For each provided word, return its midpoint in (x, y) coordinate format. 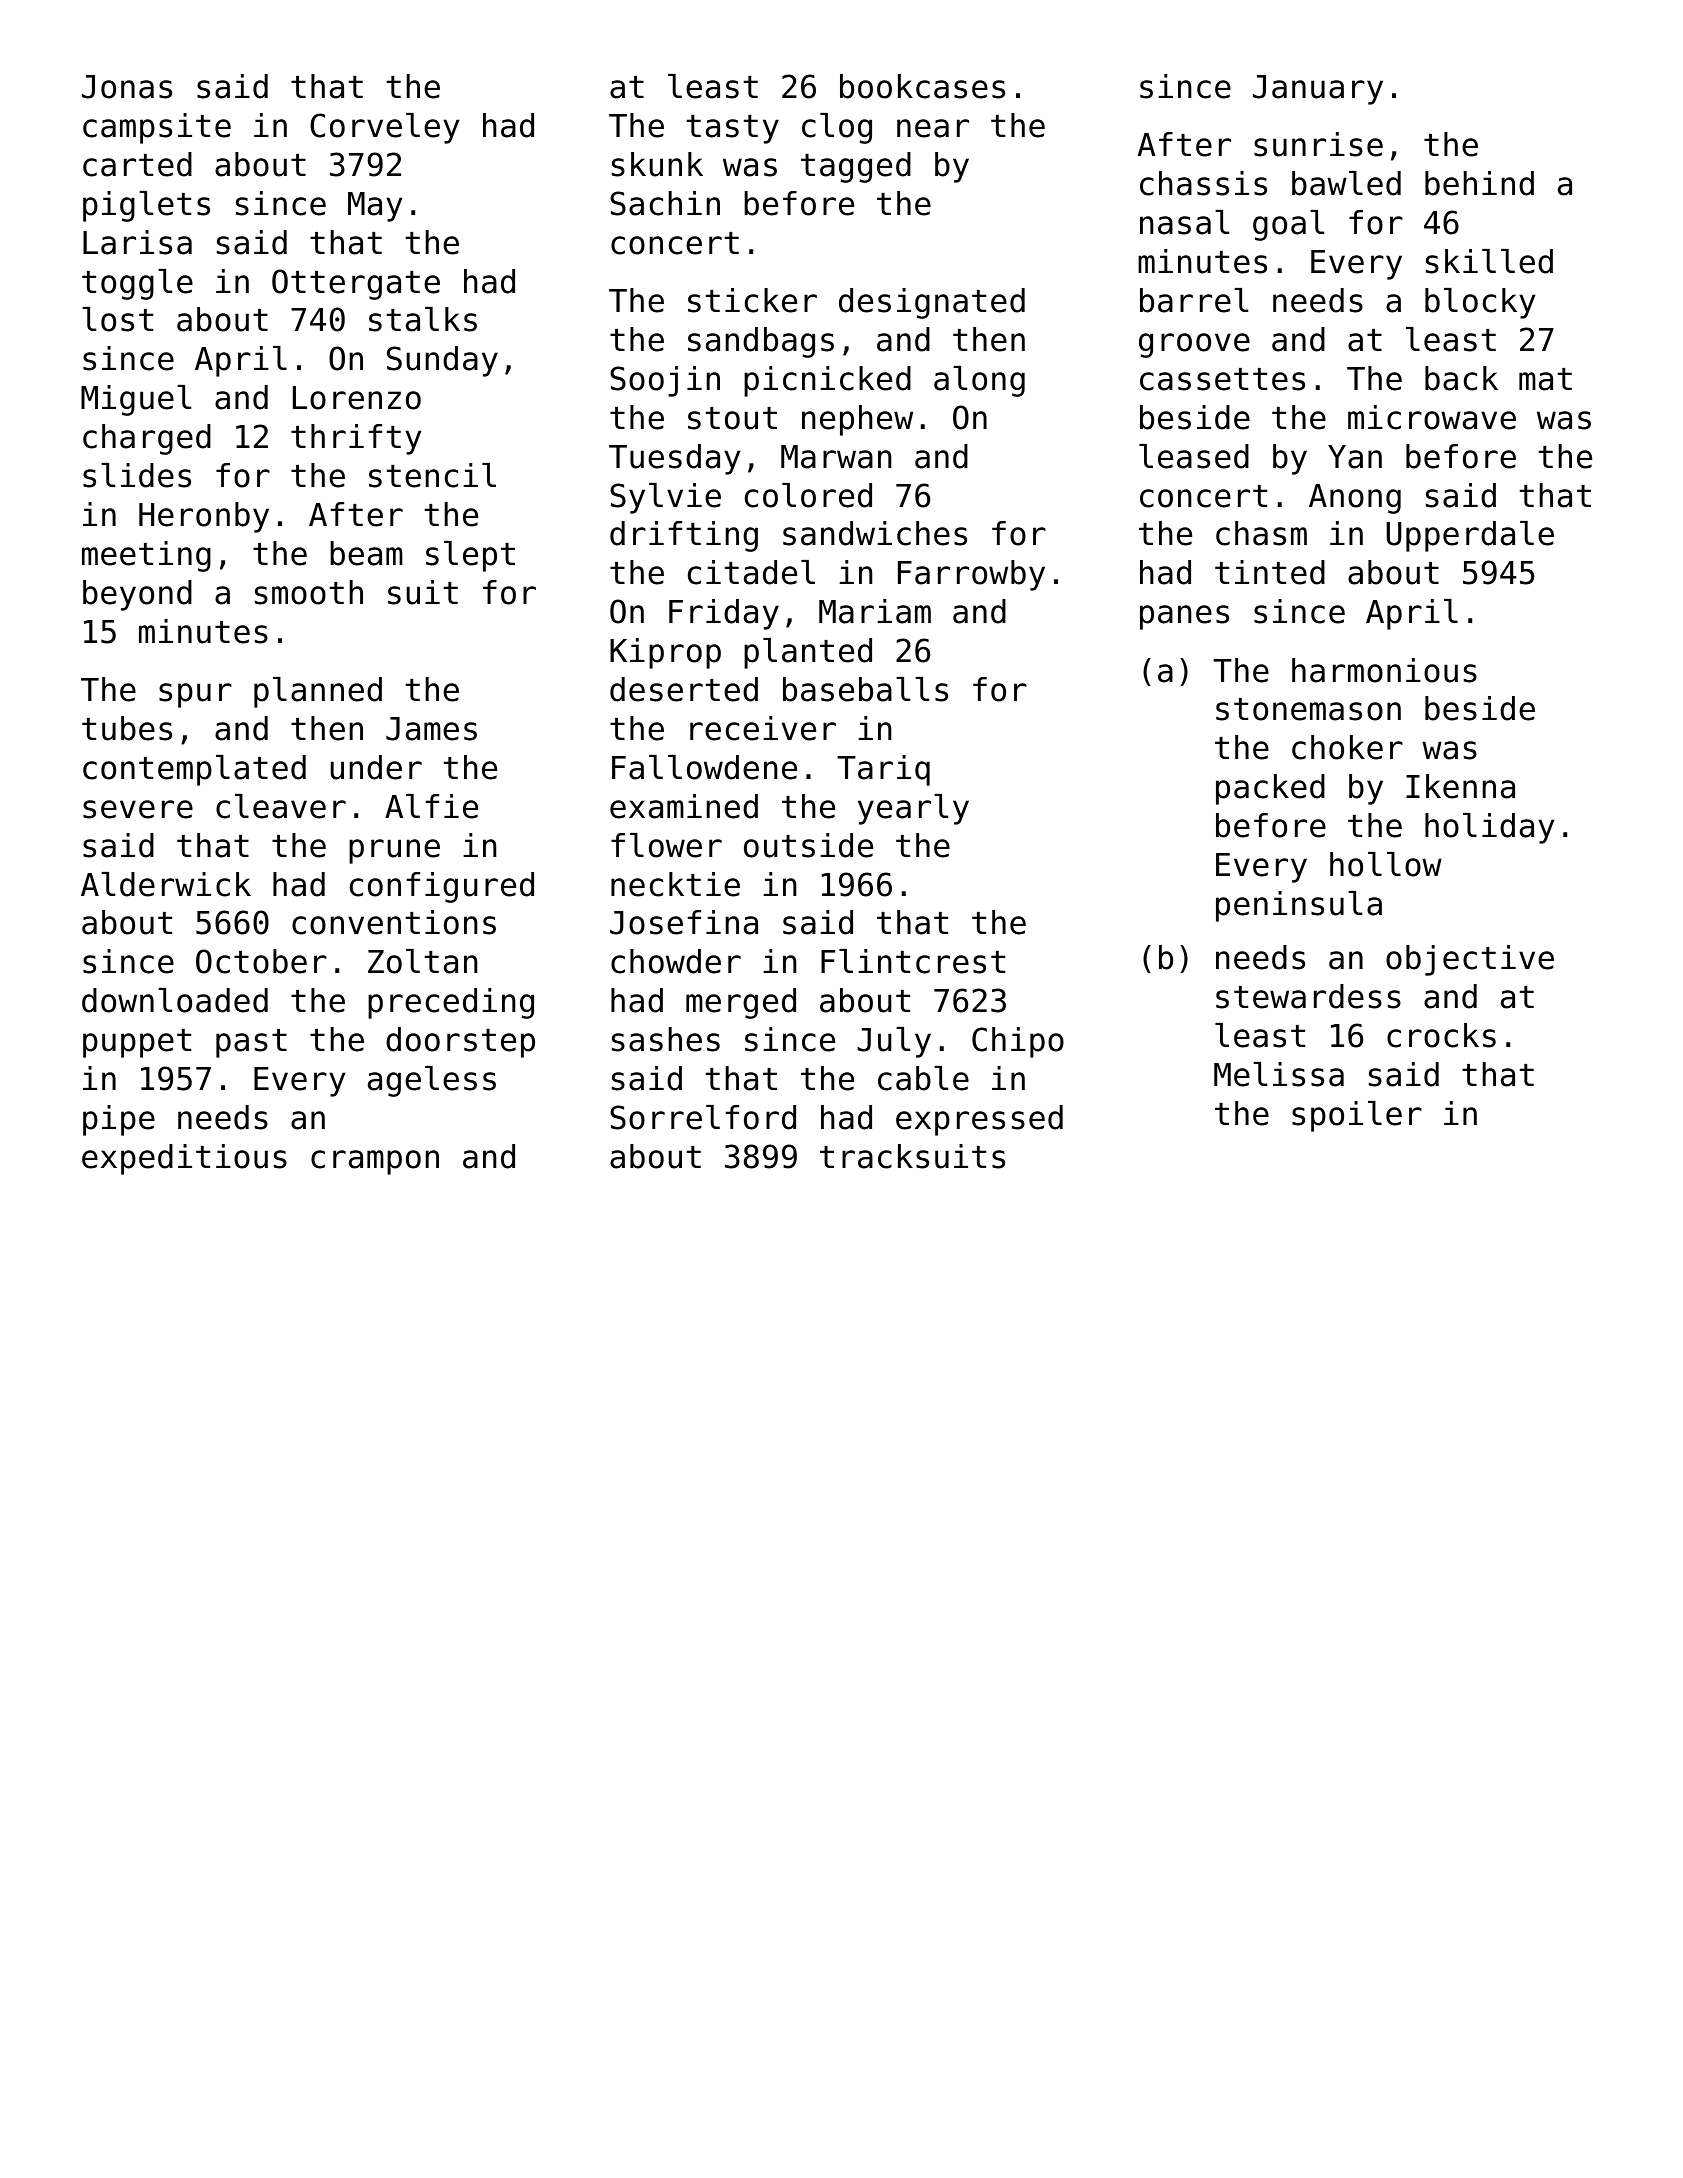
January (1318, 90)
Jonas (127, 87)
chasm (1261, 533)
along (979, 381)
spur (195, 695)
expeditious (184, 1159)
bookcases (922, 86)
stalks (423, 319)
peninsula (1299, 906)
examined (684, 806)
